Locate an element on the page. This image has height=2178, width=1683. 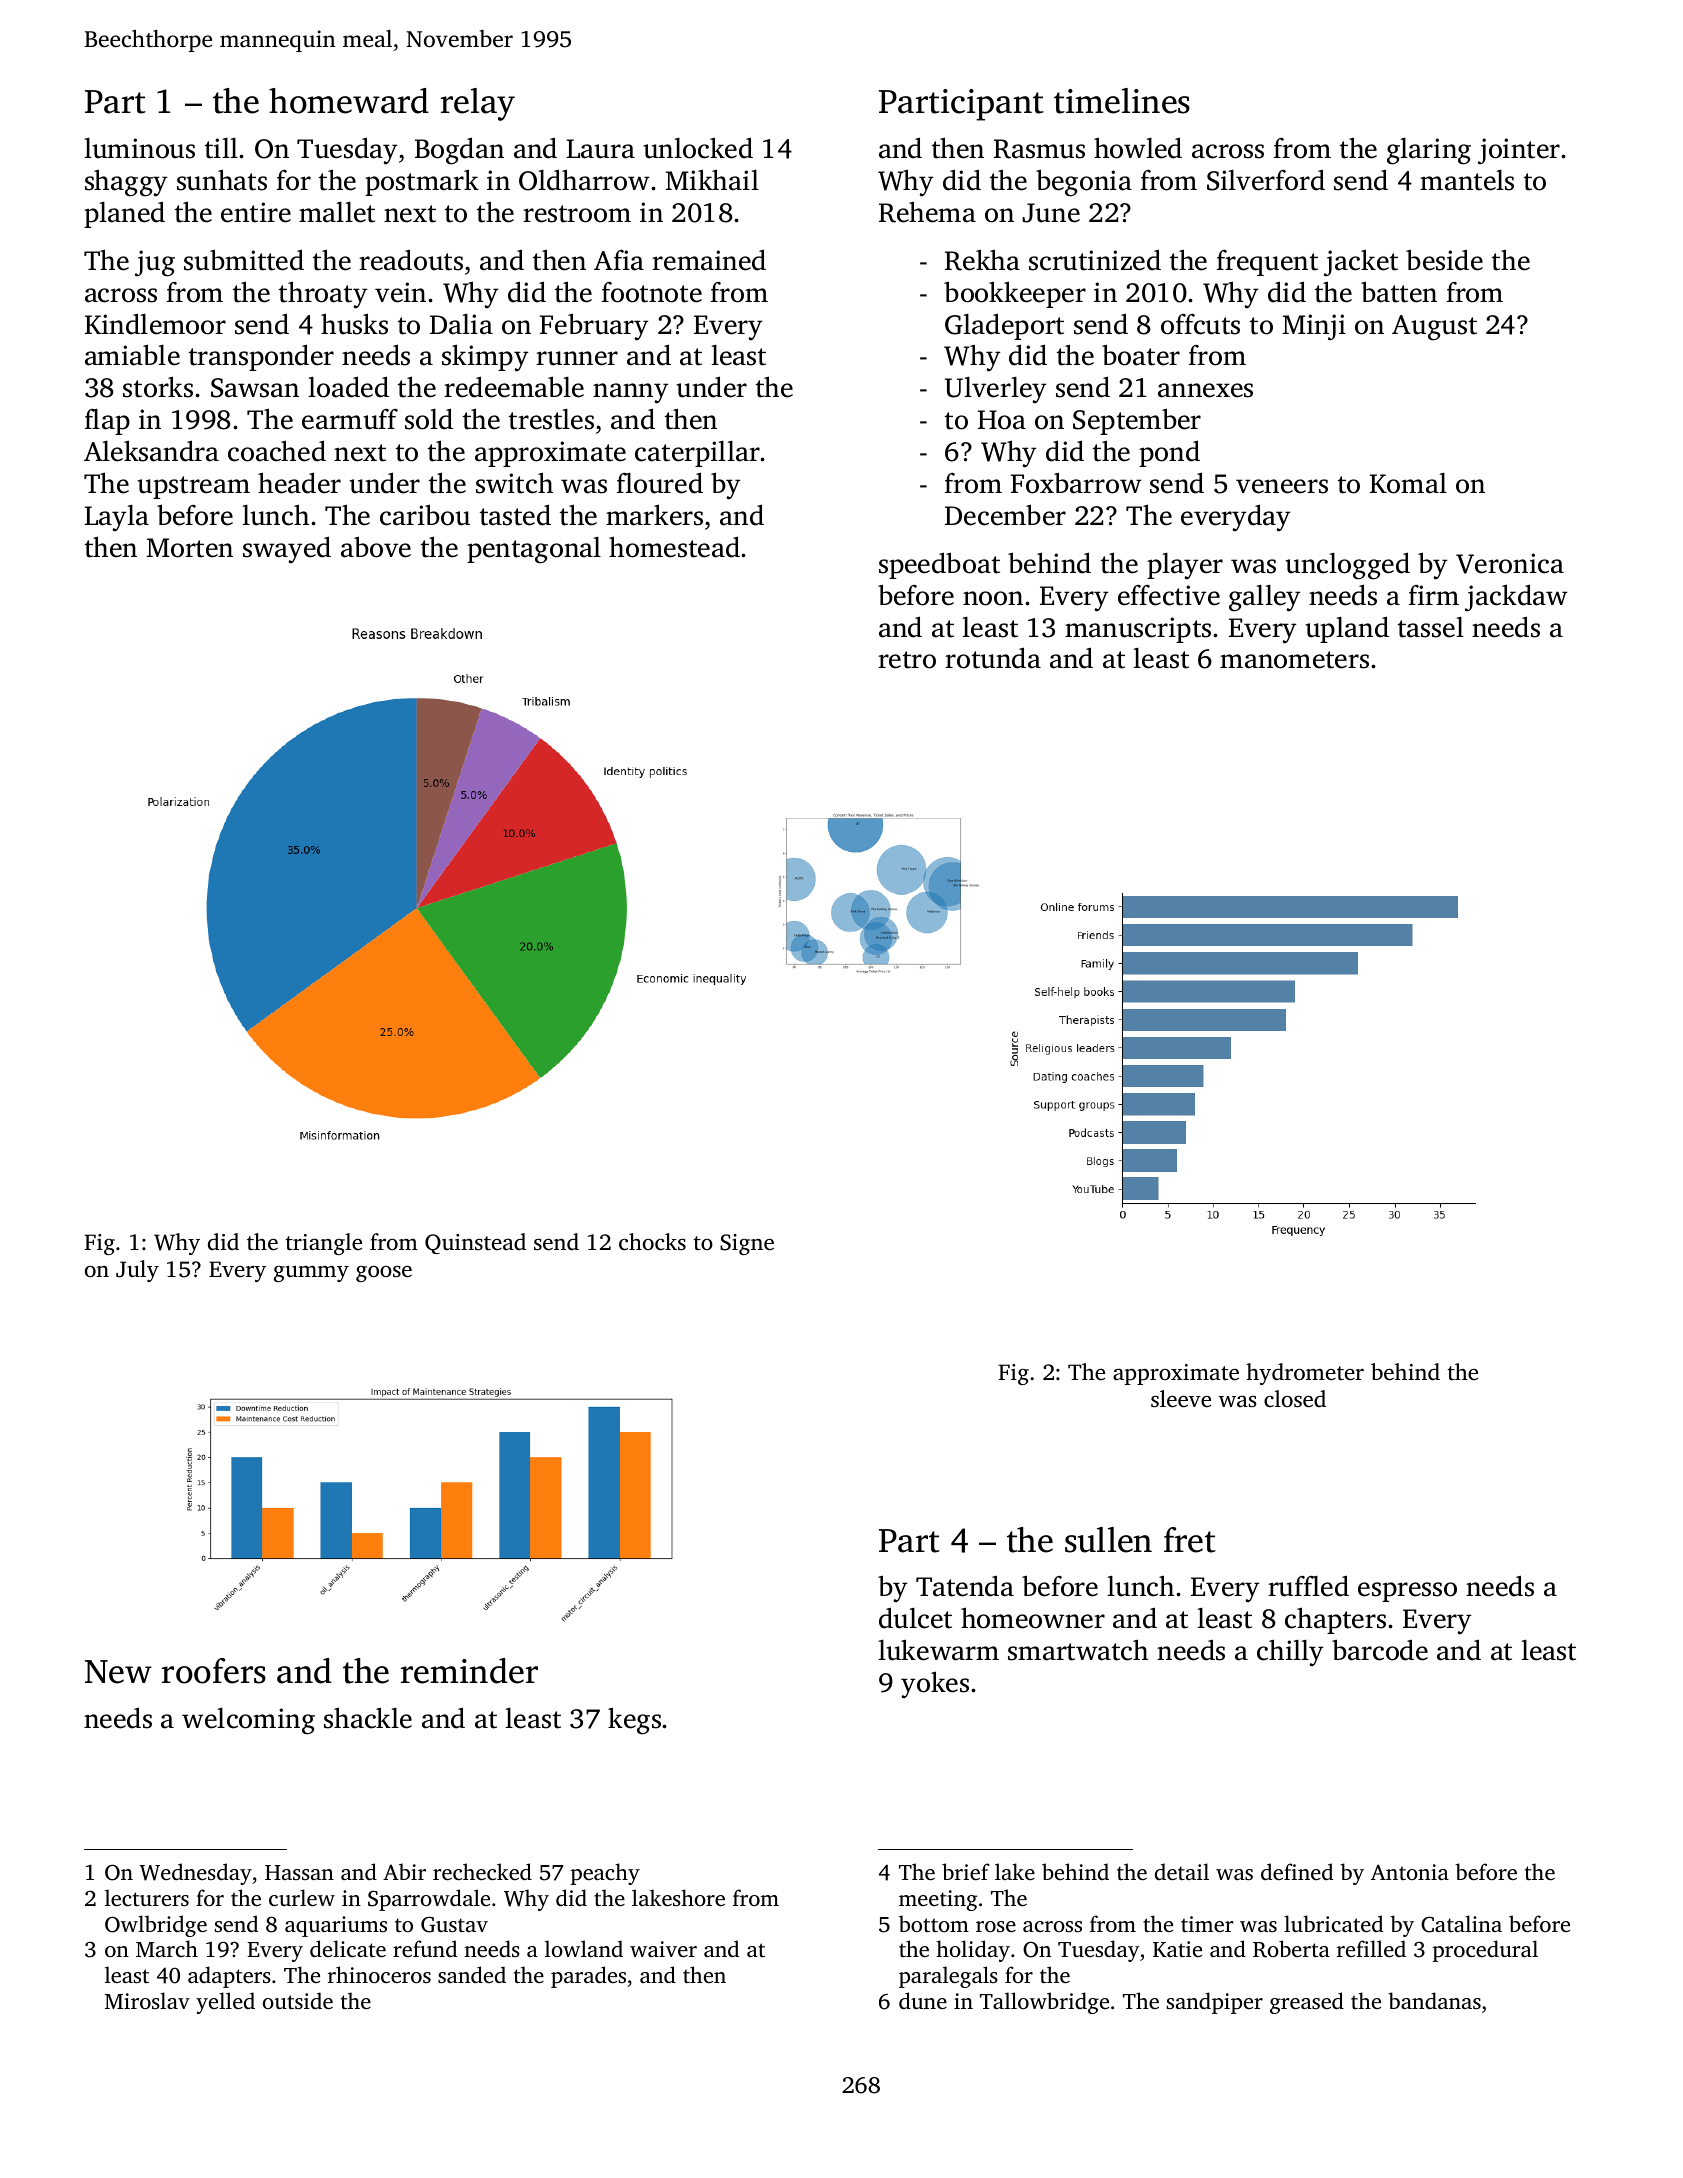
speedboat is located at coordinates (939, 565).
